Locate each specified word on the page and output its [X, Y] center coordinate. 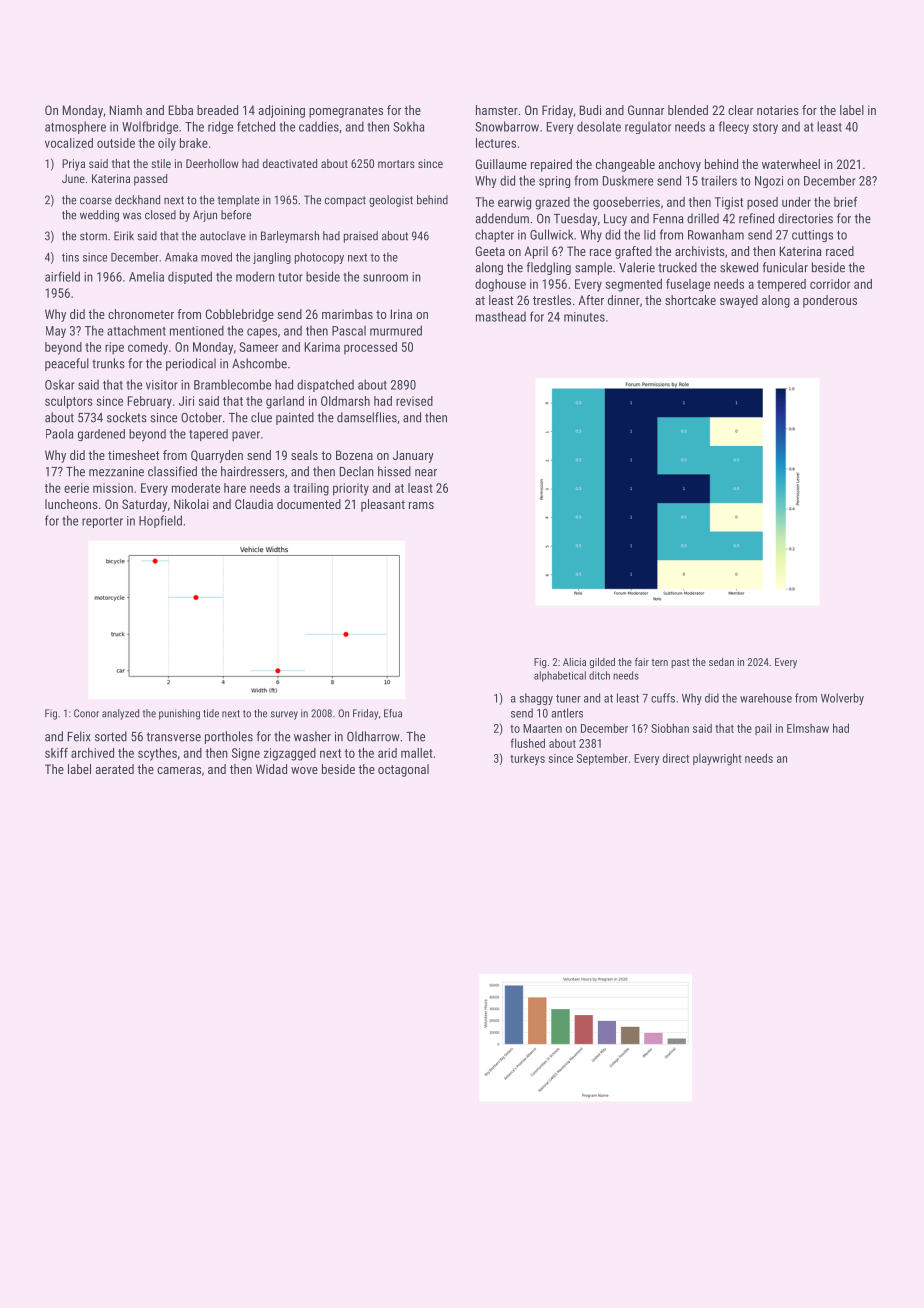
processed [370, 348]
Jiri [186, 401]
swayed [739, 301]
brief [845, 201]
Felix [79, 736]
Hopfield [160, 521]
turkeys [527, 759]
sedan [721, 662]
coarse [96, 201]
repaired [551, 165]
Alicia [574, 662]
